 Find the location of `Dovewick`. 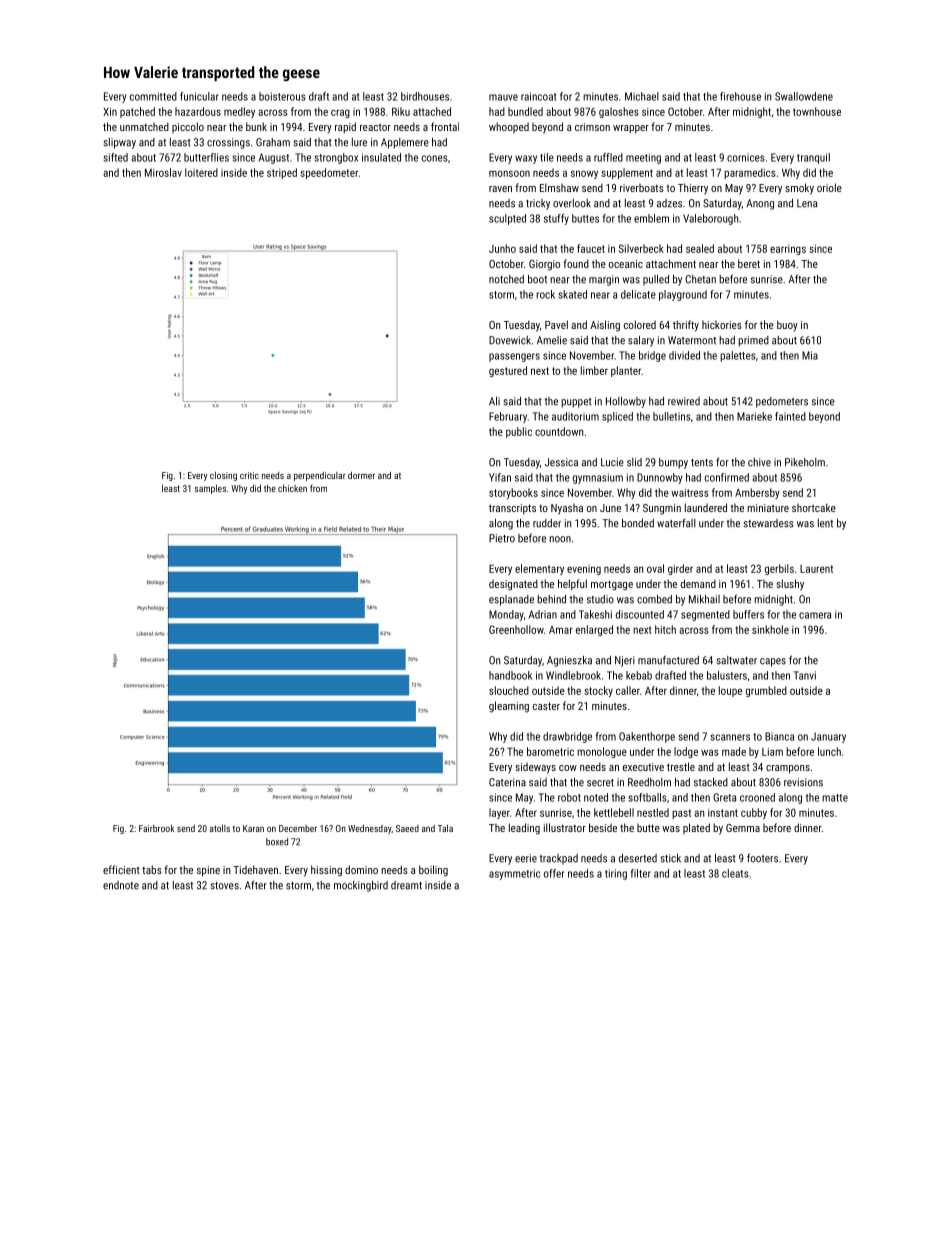

Dovewick is located at coordinates (510, 340).
